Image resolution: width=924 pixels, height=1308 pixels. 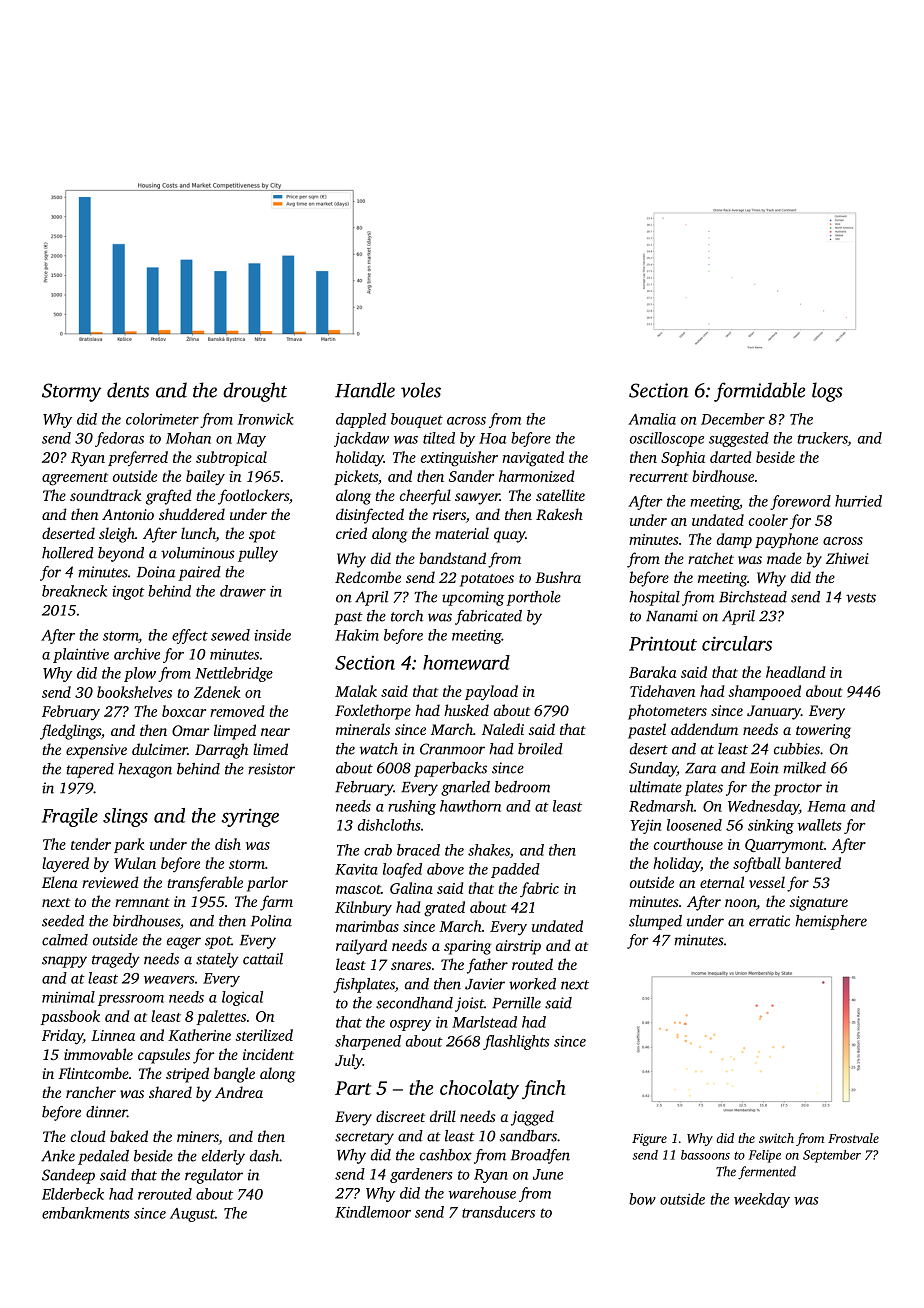 What do you see at coordinates (784, 558) in the screenshot?
I see `made` at bounding box center [784, 558].
